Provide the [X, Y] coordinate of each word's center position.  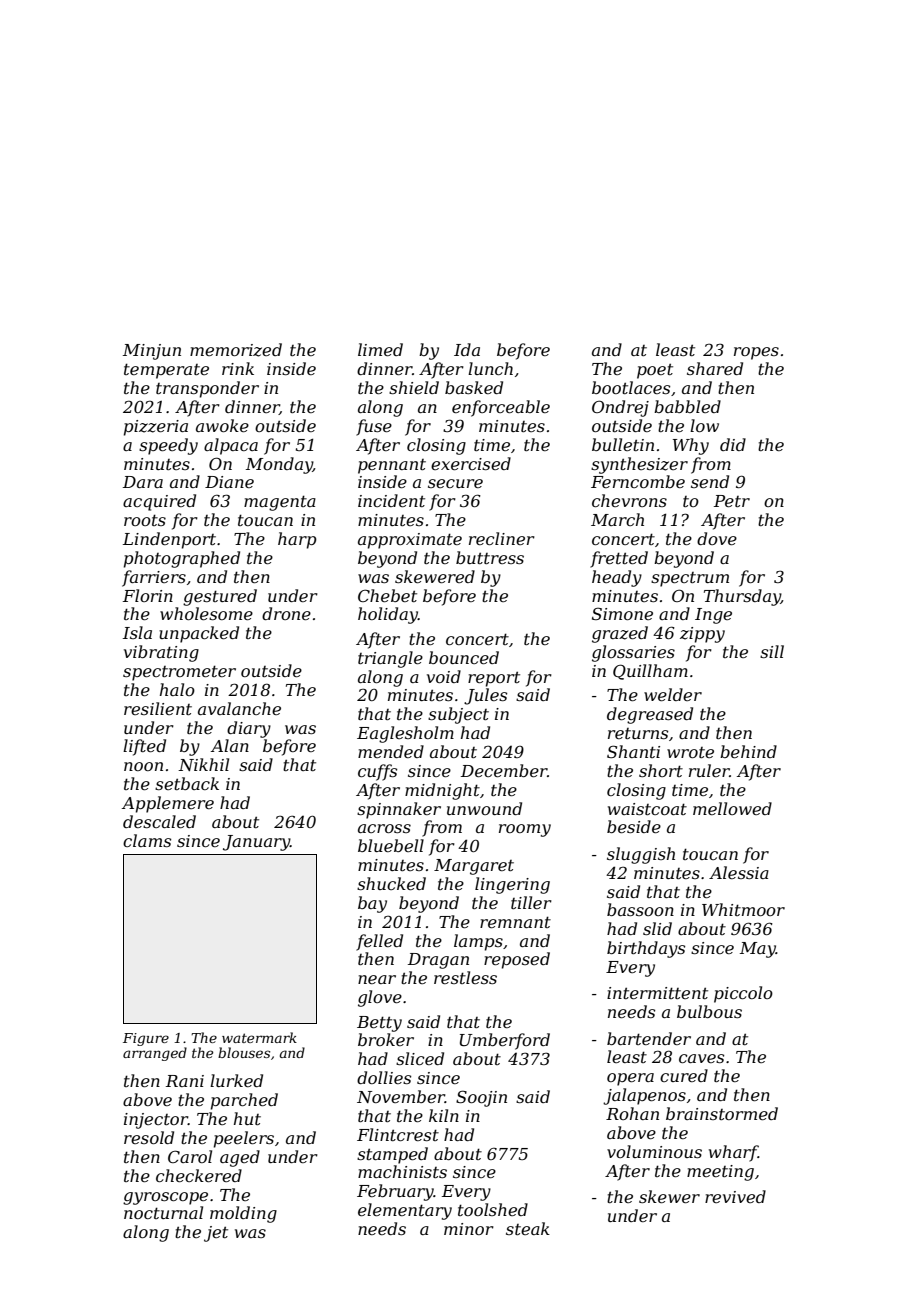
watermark [259, 1037]
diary [249, 729]
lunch [490, 368]
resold [149, 1137]
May [758, 950]
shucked [391, 883]
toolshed [493, 1209]
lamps [478, 942]
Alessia [739, 872]
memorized [236, 350]
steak [528, 1228]
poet [655, 371]
